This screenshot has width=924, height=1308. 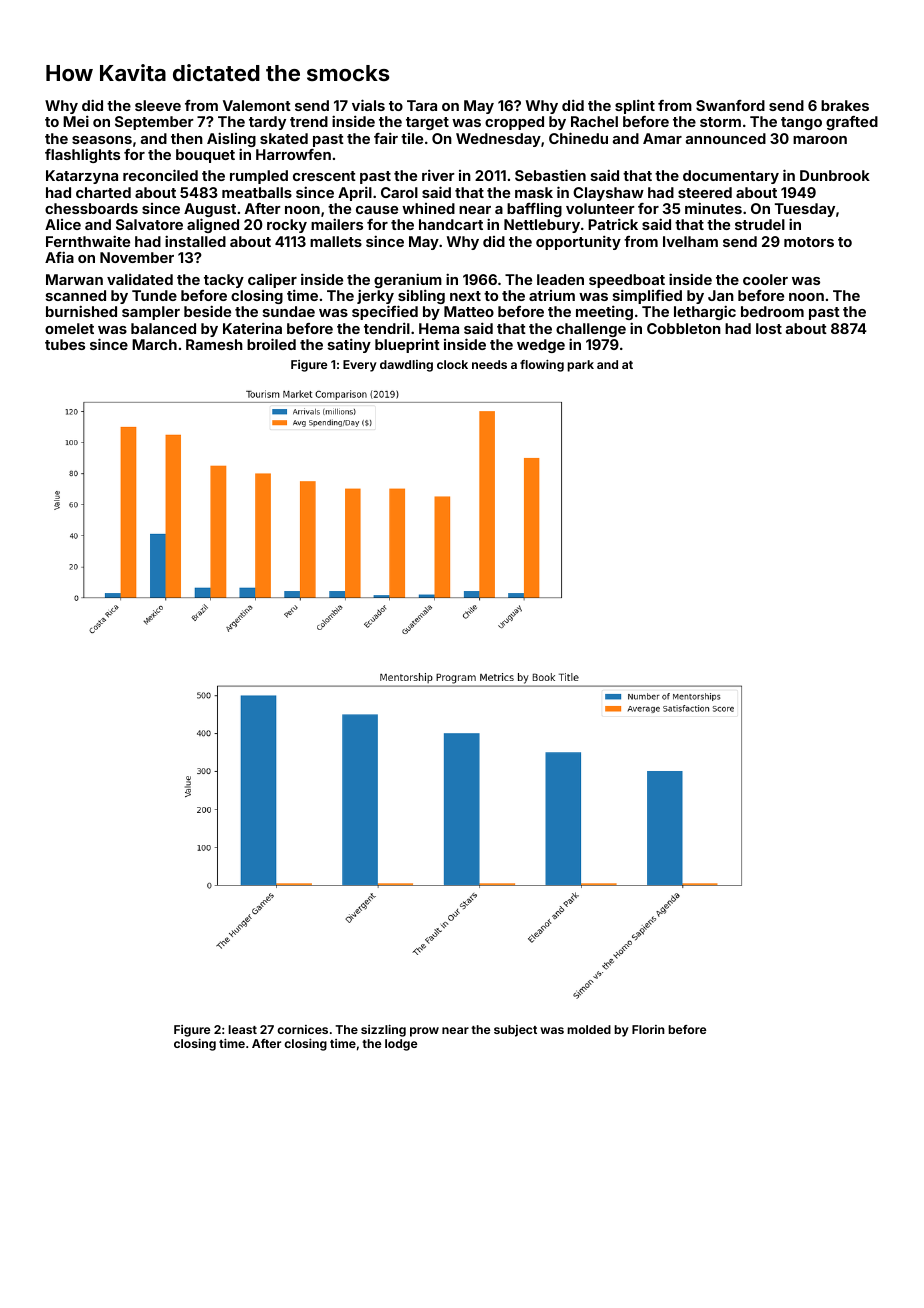 I want to click on lost, so click(x=769, y=328).
